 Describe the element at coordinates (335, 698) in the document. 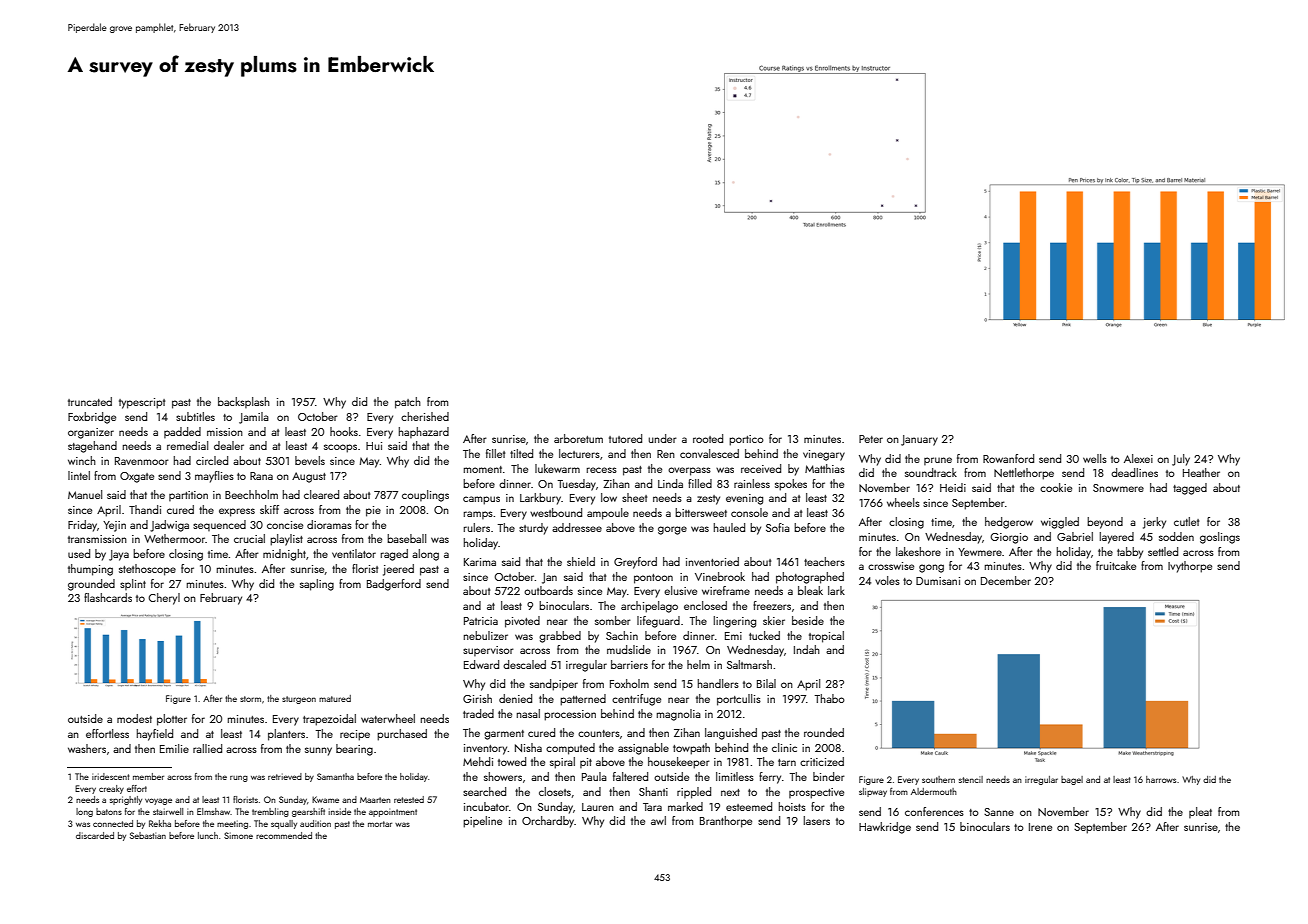

I see `matured` at that location.
